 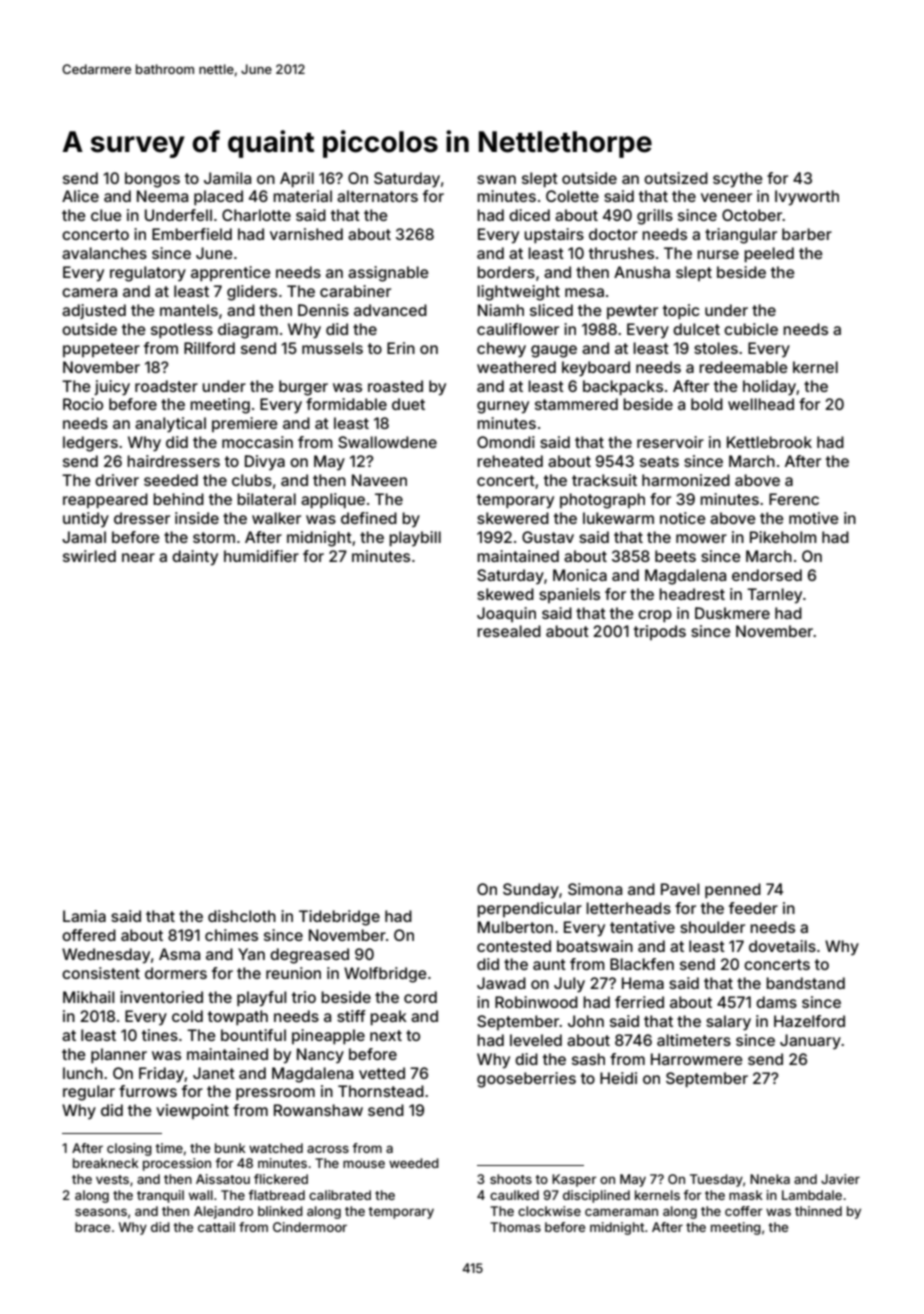 What do you see at coordinates (782, 946) in the screenshot?
I see `dovetails` at bounding box center [782, 946].
